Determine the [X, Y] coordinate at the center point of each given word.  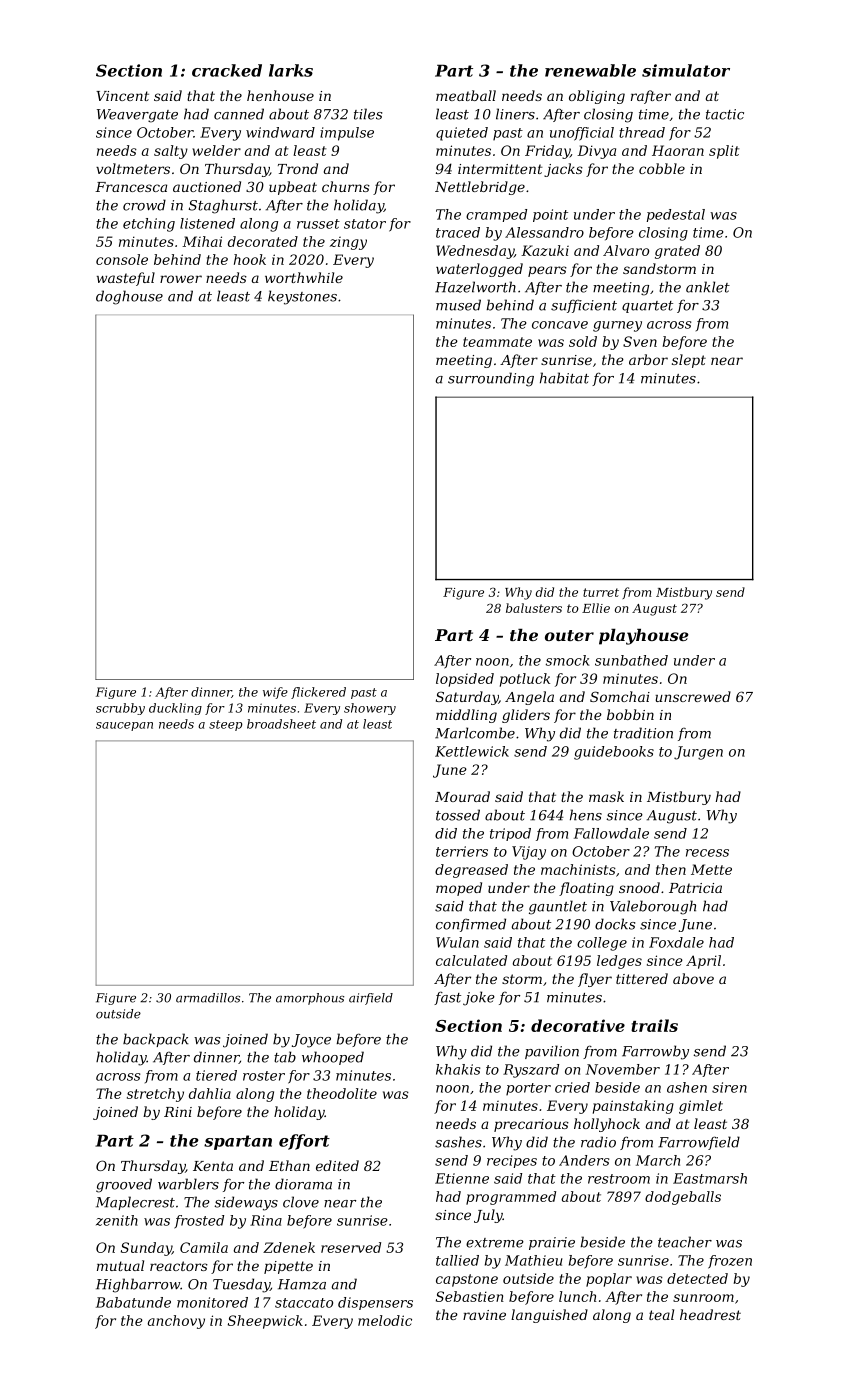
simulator [686, 70]
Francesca [131, 187]
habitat [564, 378]
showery [370, 709]
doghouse [129, 297]
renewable [590, 70]
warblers [188, 1184]
